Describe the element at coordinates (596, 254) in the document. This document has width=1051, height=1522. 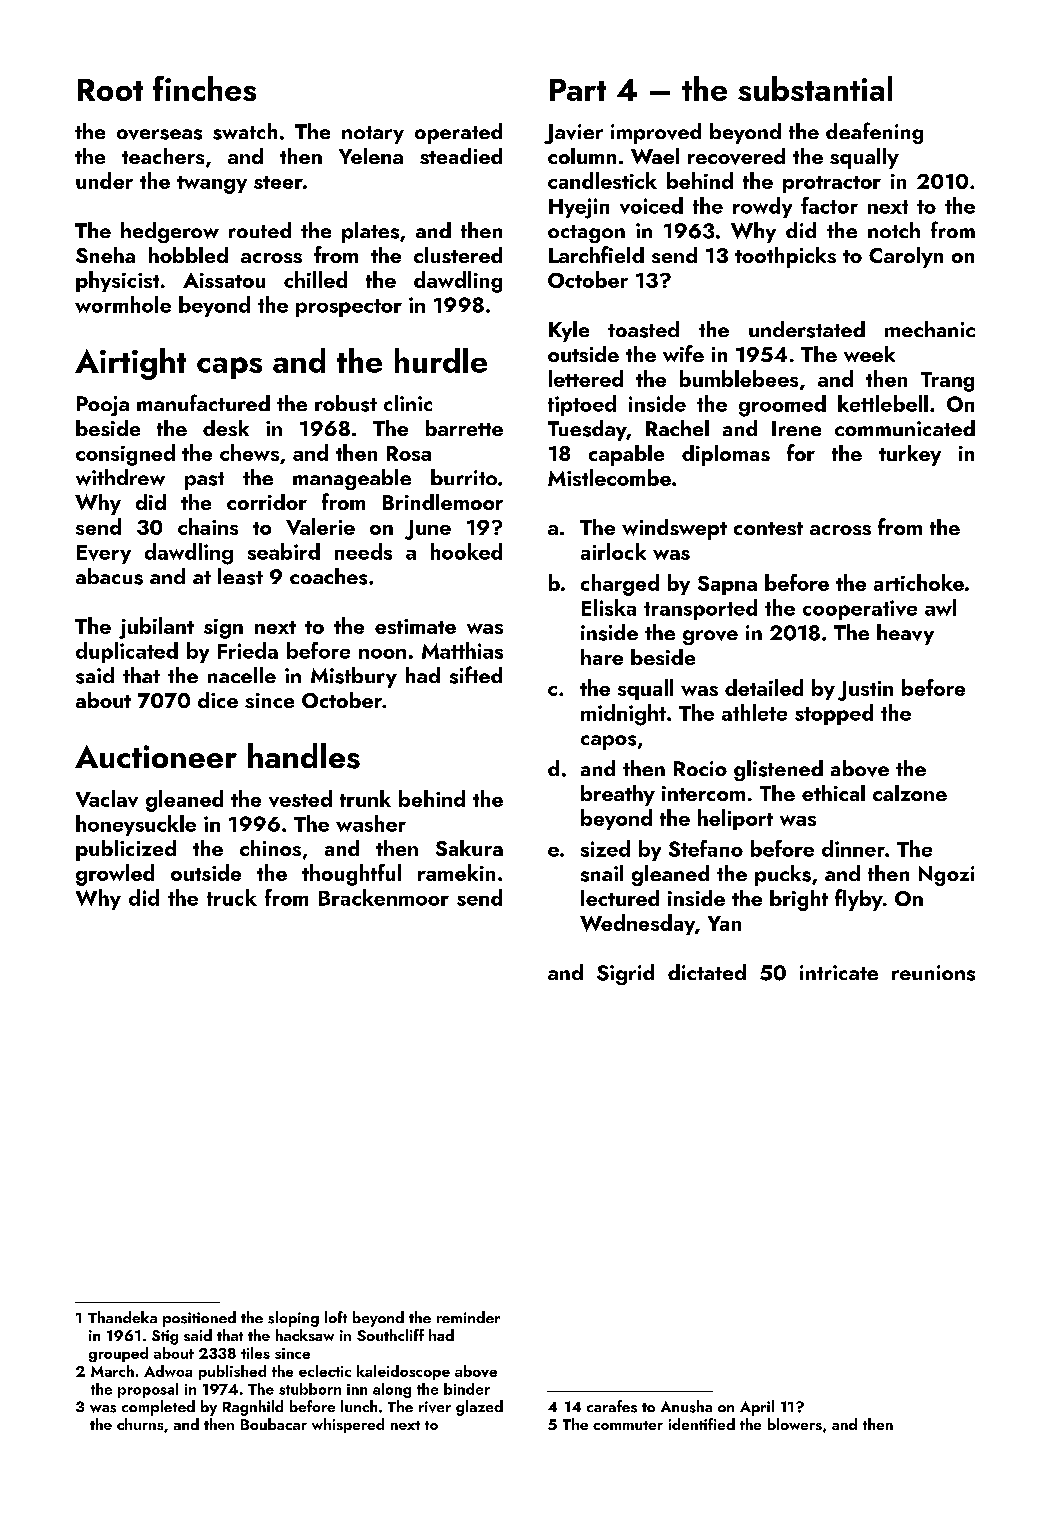
I see `Larchfield` at that location.
